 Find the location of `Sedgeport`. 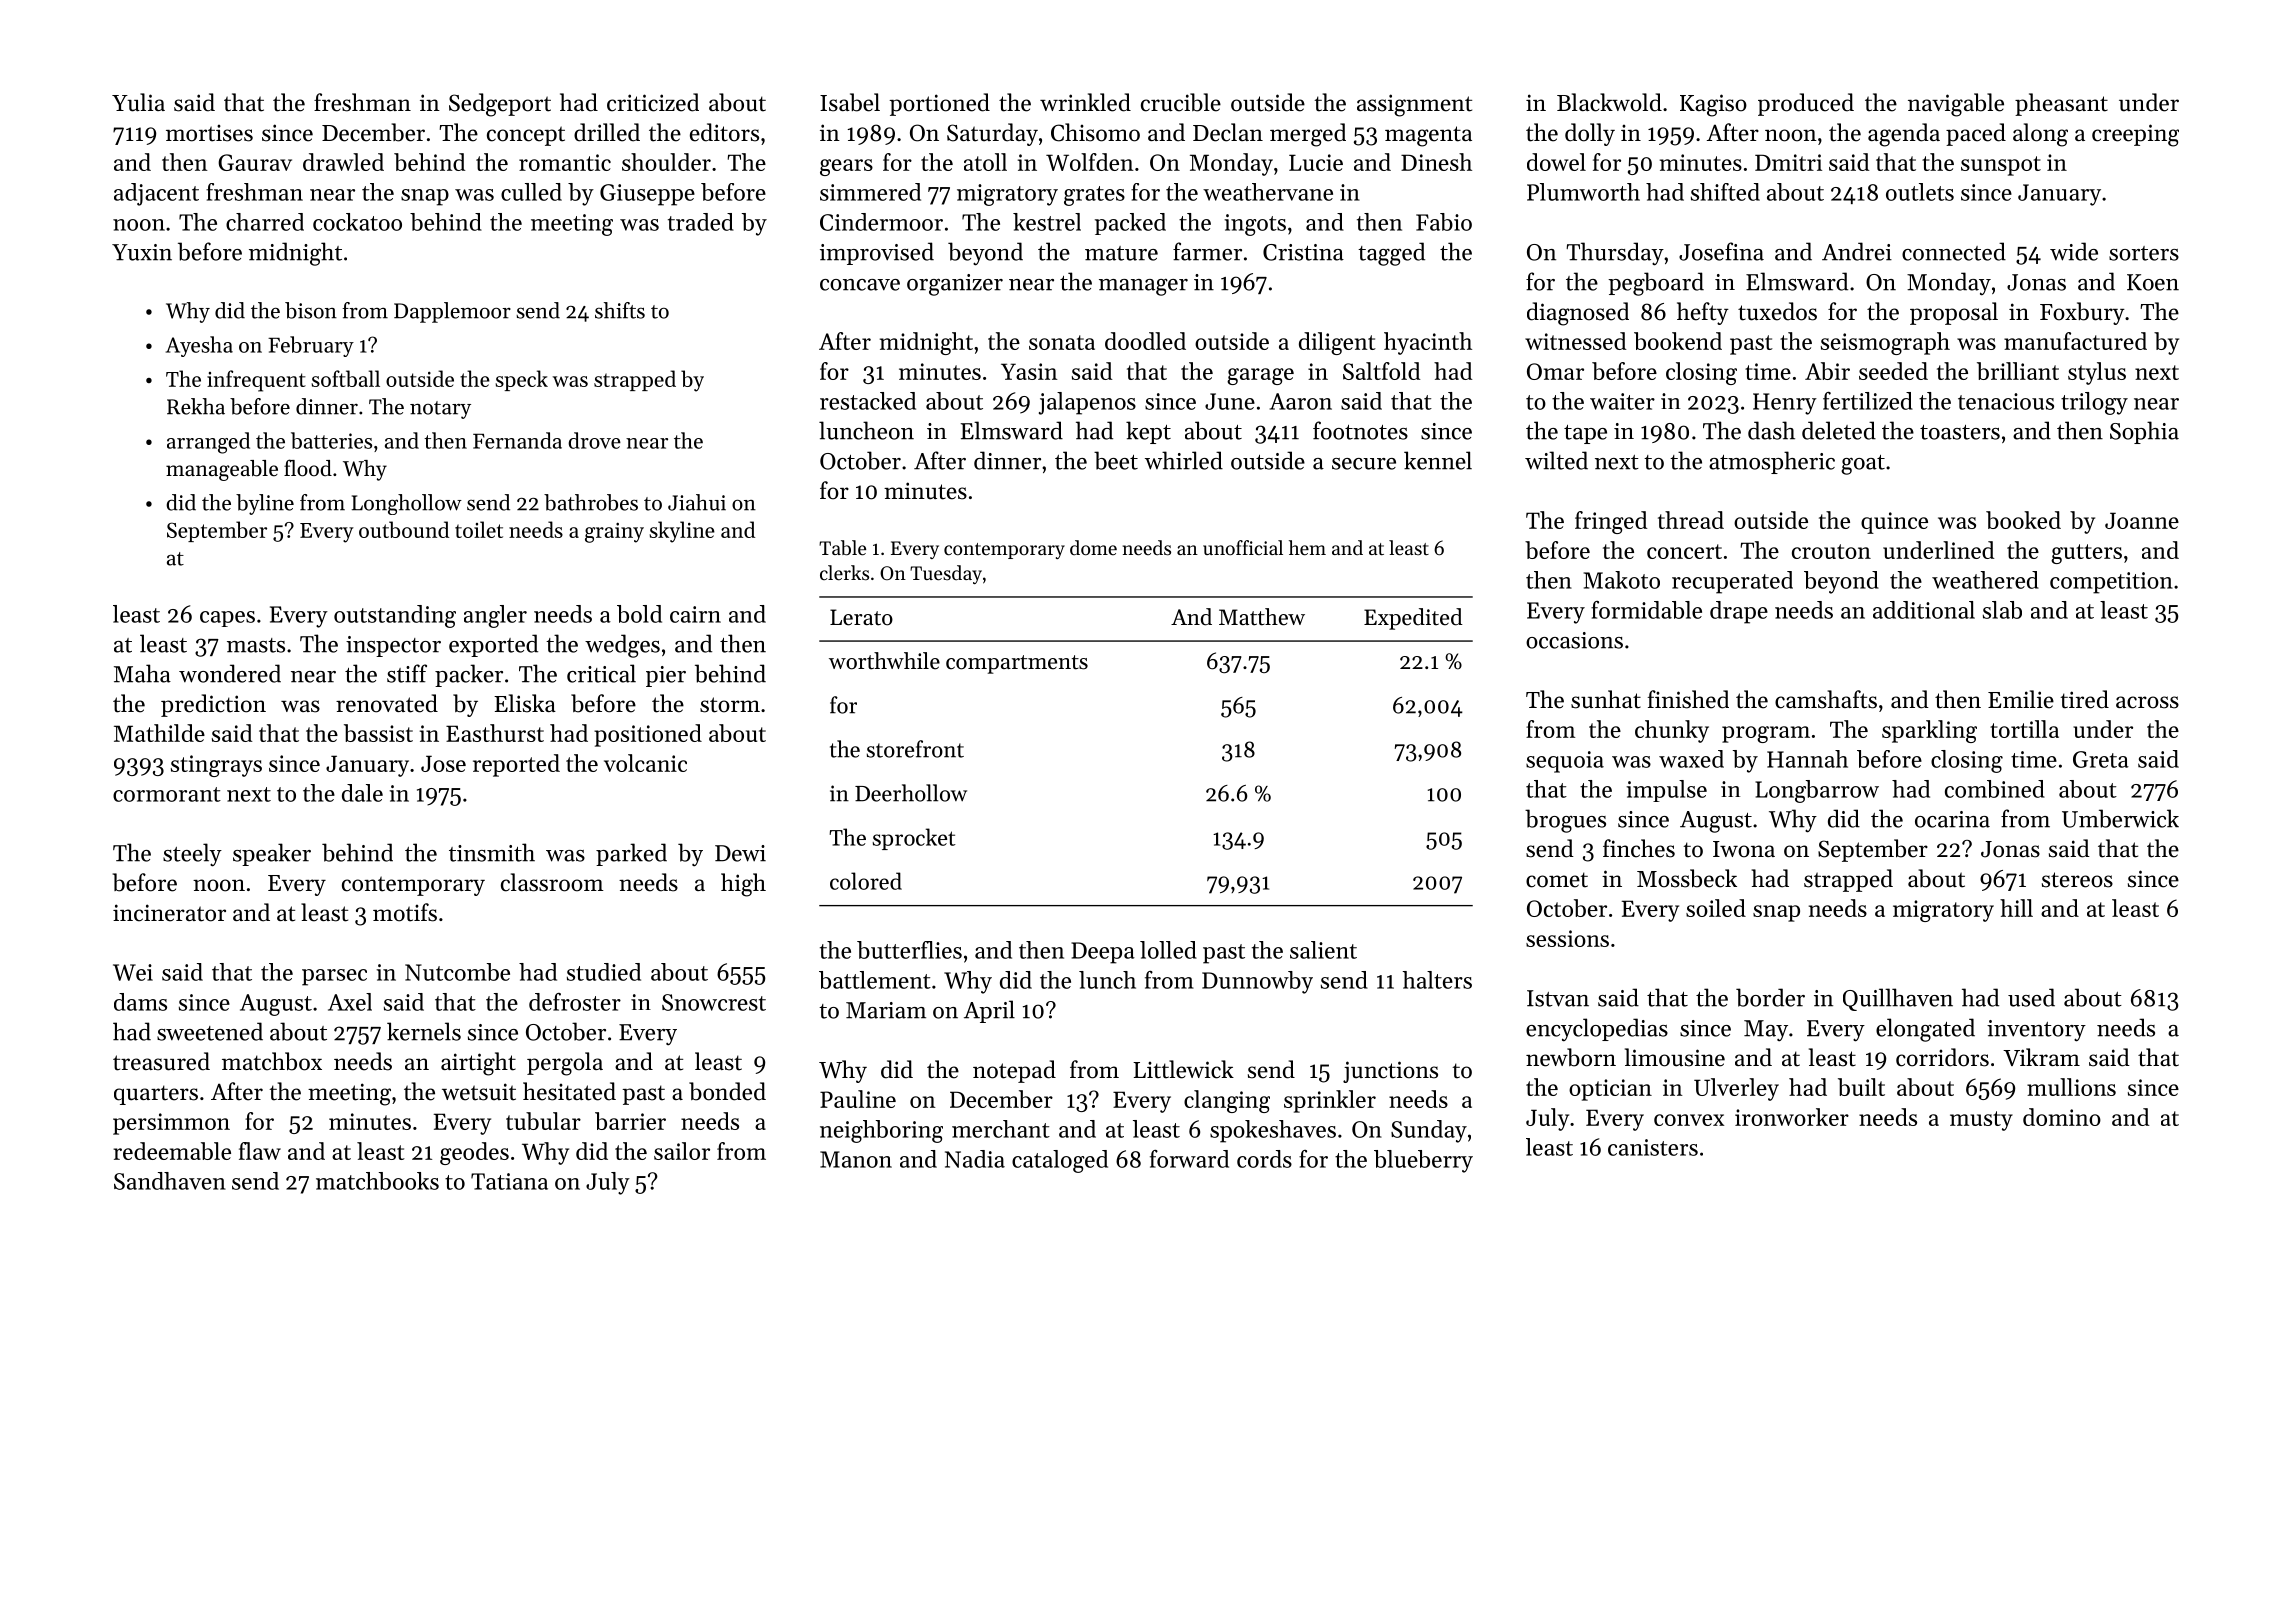

Sedgeport is located at coordinates (500, 105).
